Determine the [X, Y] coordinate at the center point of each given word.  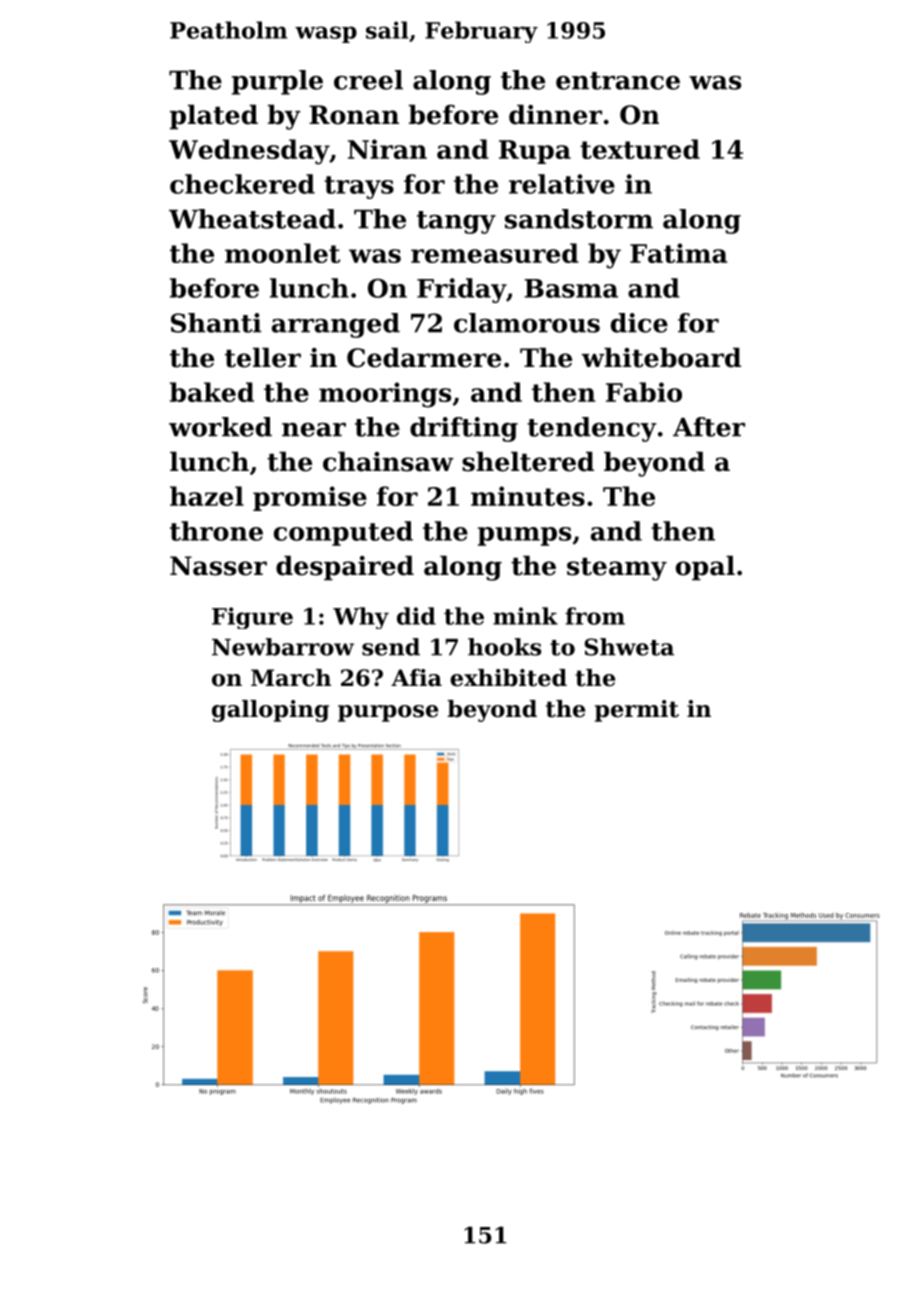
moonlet [282, 253]
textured [640, 149]
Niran [387, 149]
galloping [270, 711]
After [709, 427]
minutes [528, 496]
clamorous [527, 323]
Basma [571, 288]
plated [214, 117]
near [314, 430]
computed [343, 533]
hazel [207, 496]
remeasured [495, 253]
